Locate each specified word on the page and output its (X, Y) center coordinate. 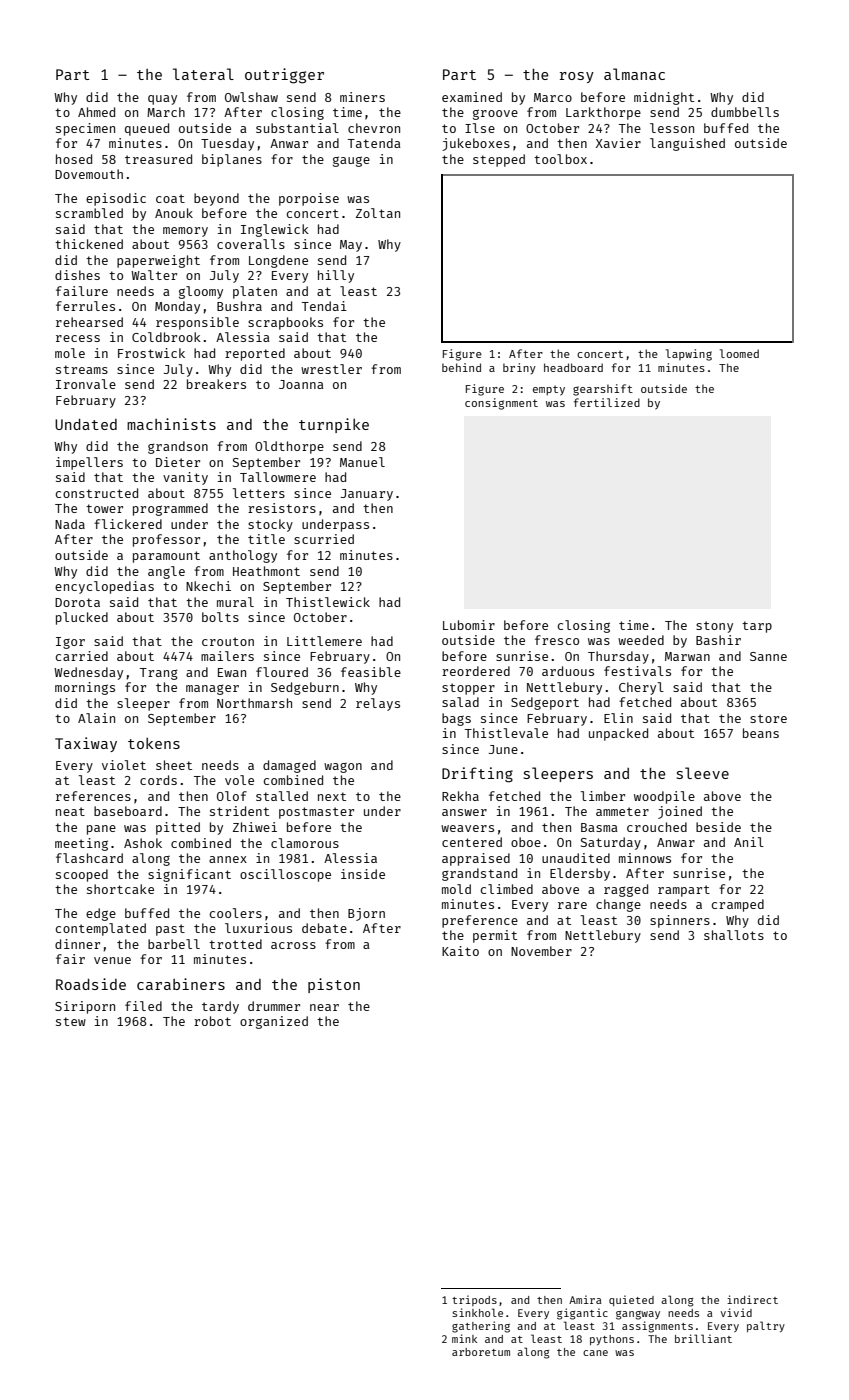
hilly (336, 276)
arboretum (481, 1352)
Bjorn (366, 914)
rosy (577, 77)
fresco (557, 640)
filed (143, 1006)
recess (78, 338)
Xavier (618, 143)
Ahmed (96, 112)
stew (71, 1021)
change (618, 905)
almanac (634, 74)
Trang (159, 674)
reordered (476, 671)
